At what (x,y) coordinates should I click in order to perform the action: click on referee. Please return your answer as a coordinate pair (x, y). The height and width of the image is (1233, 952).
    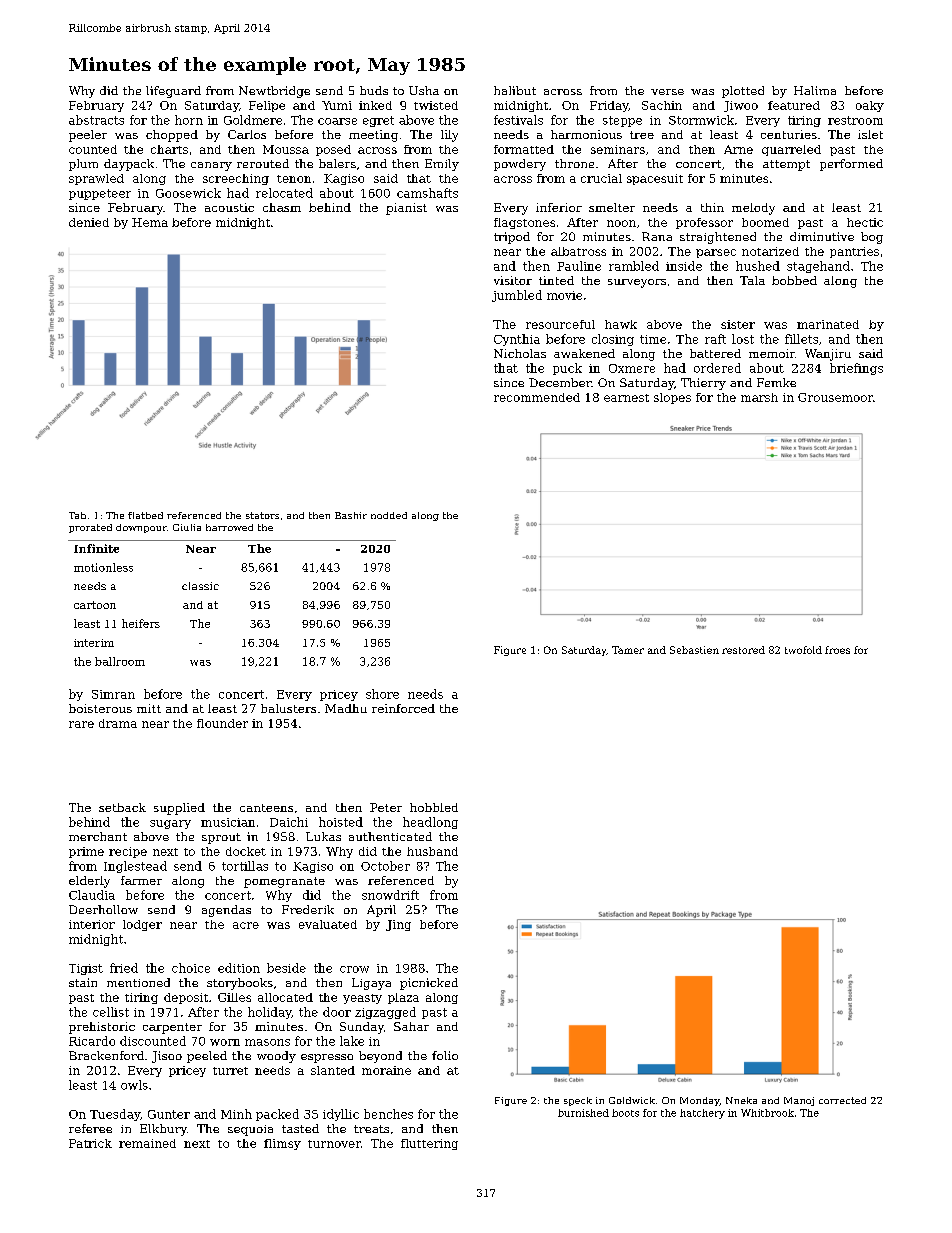
    Looking at the image, I should click on (90, 1128).
